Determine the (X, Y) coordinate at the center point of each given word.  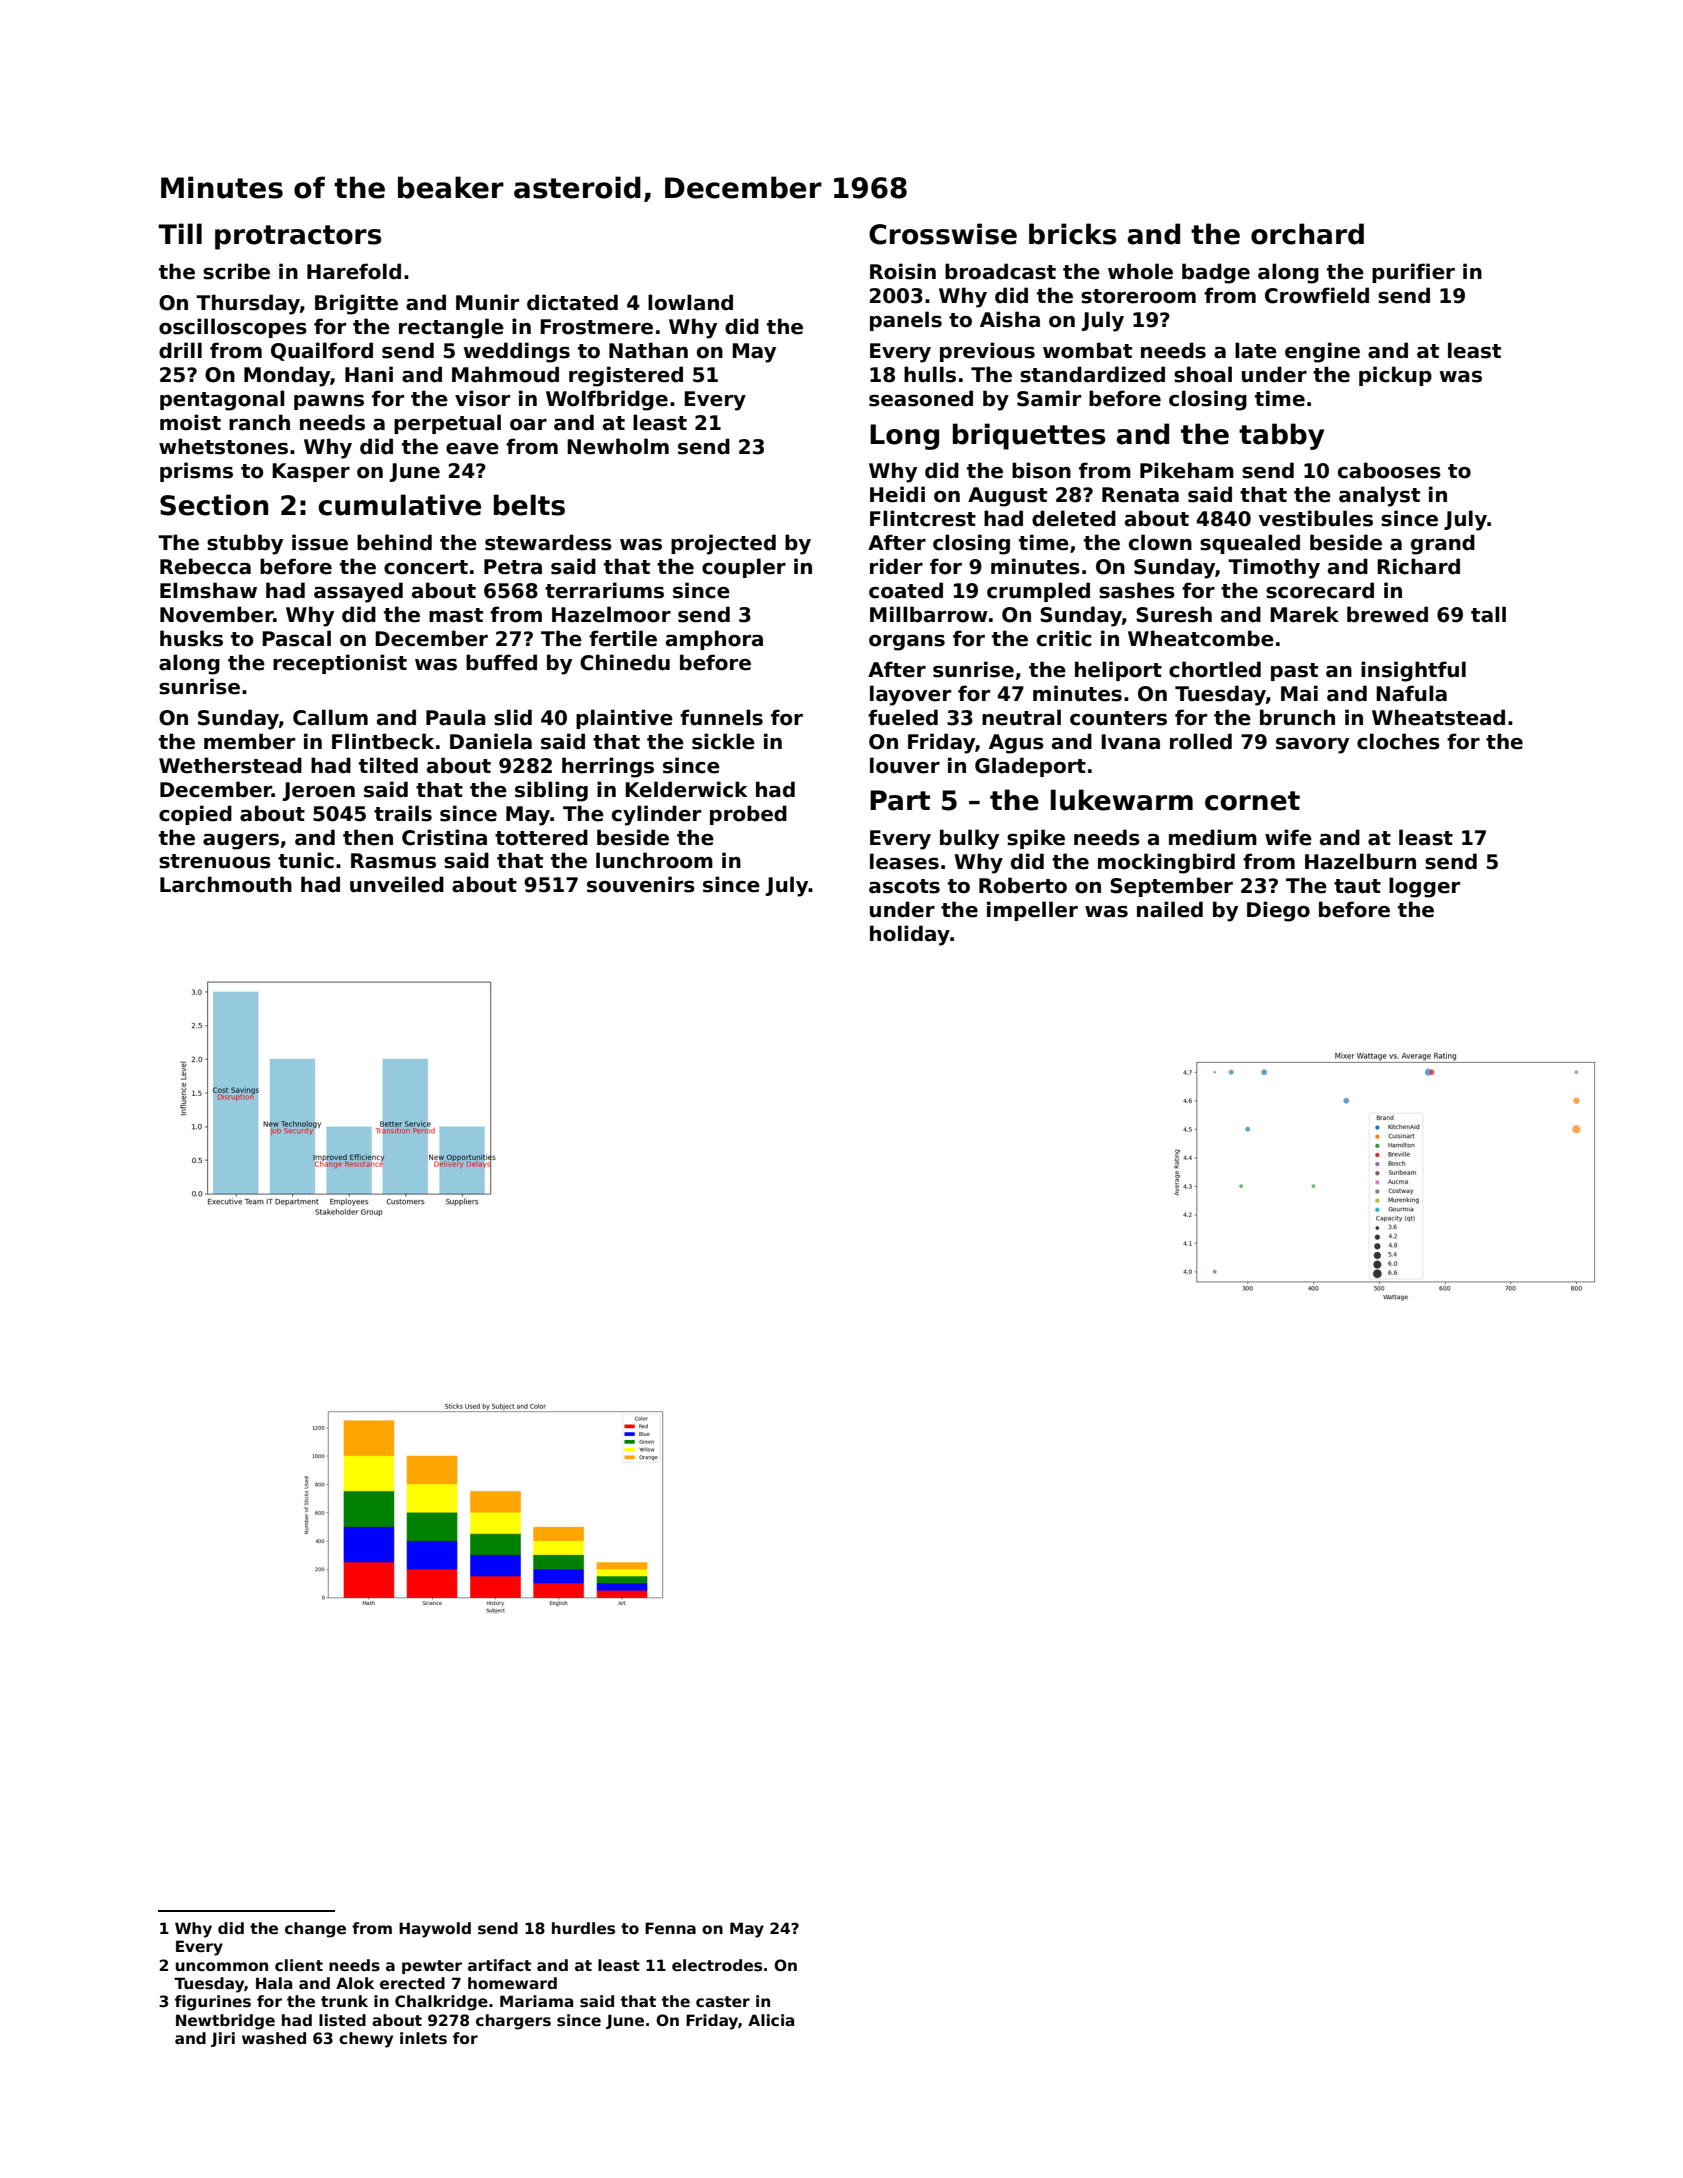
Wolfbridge (607, 400)
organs (907, 643)
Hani (369, 374)
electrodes (717, 1965)
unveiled (397, 884)
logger (1424, 887)
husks (191, 638)
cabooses (1389, 470)
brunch (1297, 717)
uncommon (222, 1966)
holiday (910, 935)
